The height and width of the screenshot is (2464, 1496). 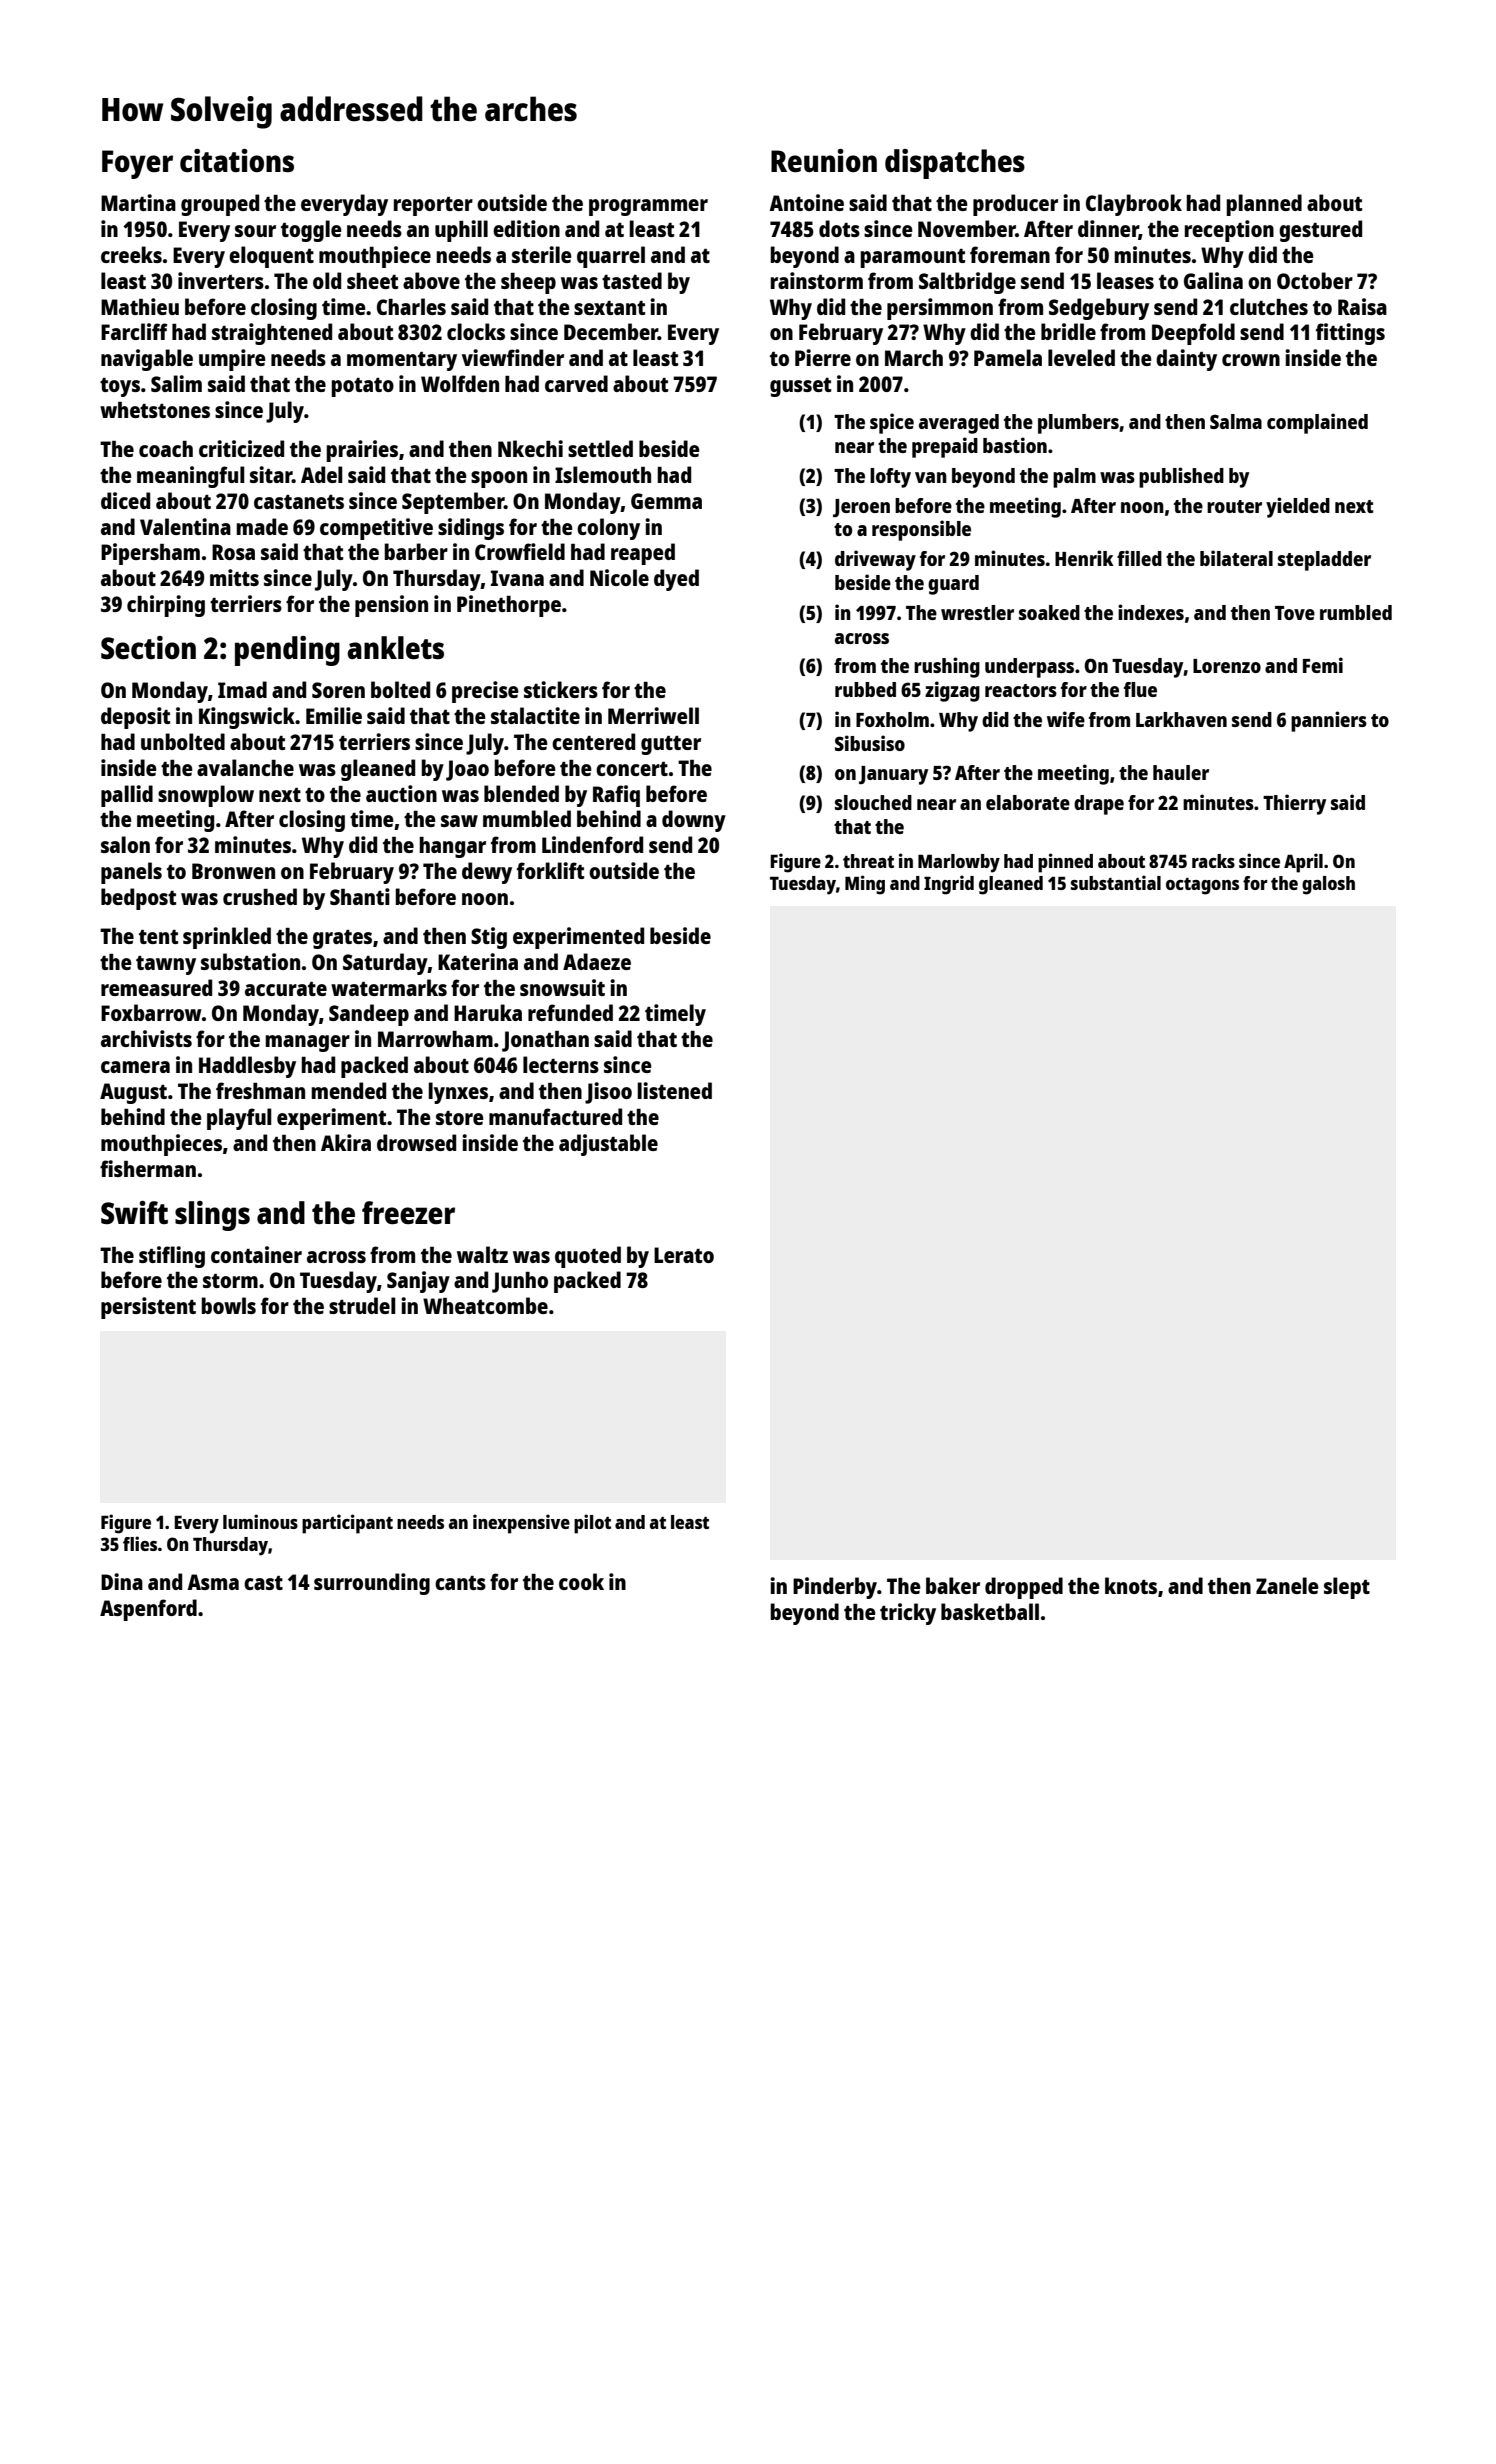 I want to click on planned, so click(x=1264, y=205).
